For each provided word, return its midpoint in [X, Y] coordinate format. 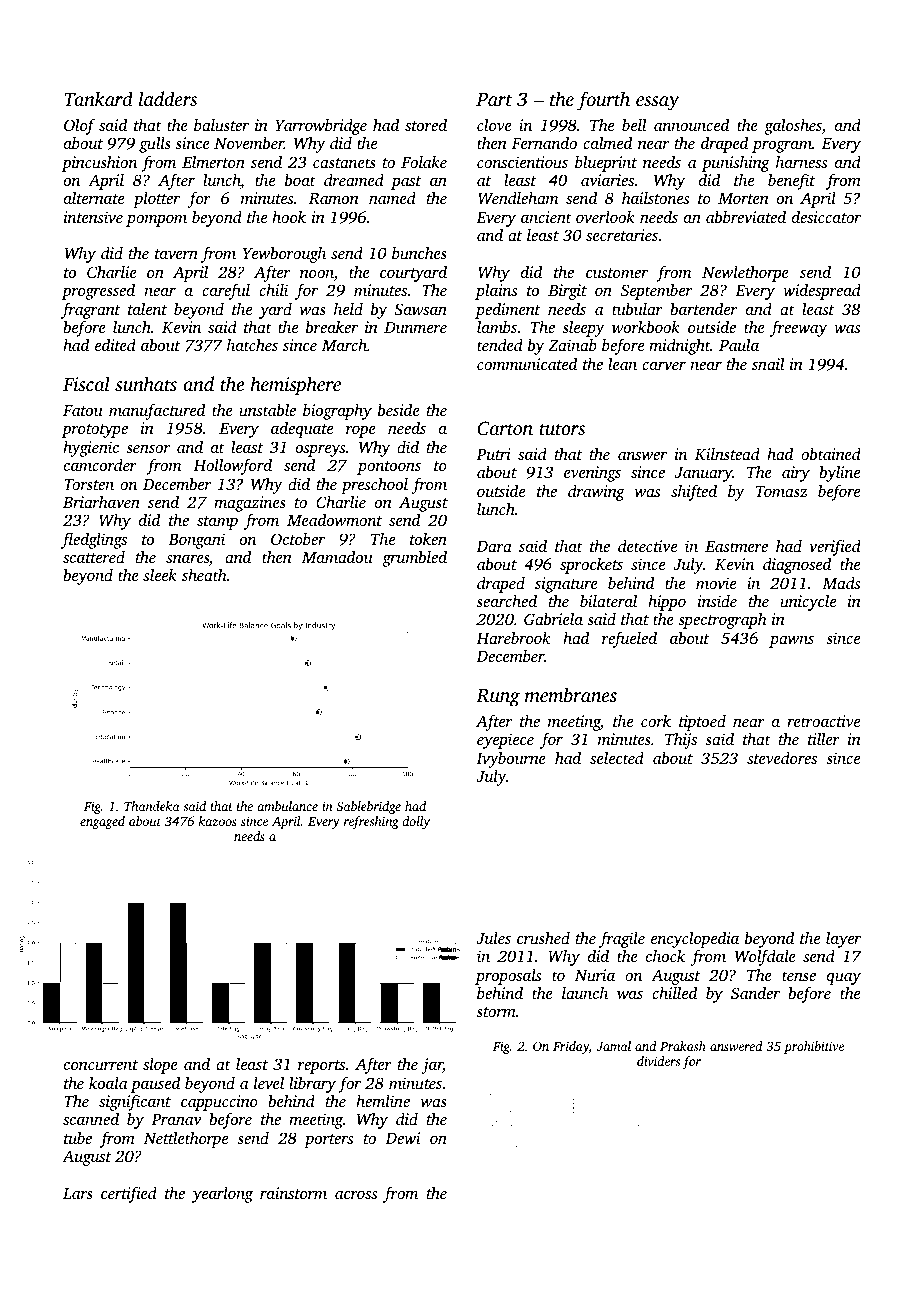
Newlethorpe [745, 273]
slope [160, 1066]
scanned [91, 1118]
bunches [419, 252]
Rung [498, 698]
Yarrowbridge [321, 127]
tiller [824, 738]
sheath [204, 574]
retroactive [823, 721]
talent [147, 308]
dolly [416, 822]
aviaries [607, 180]
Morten [743, 198]
